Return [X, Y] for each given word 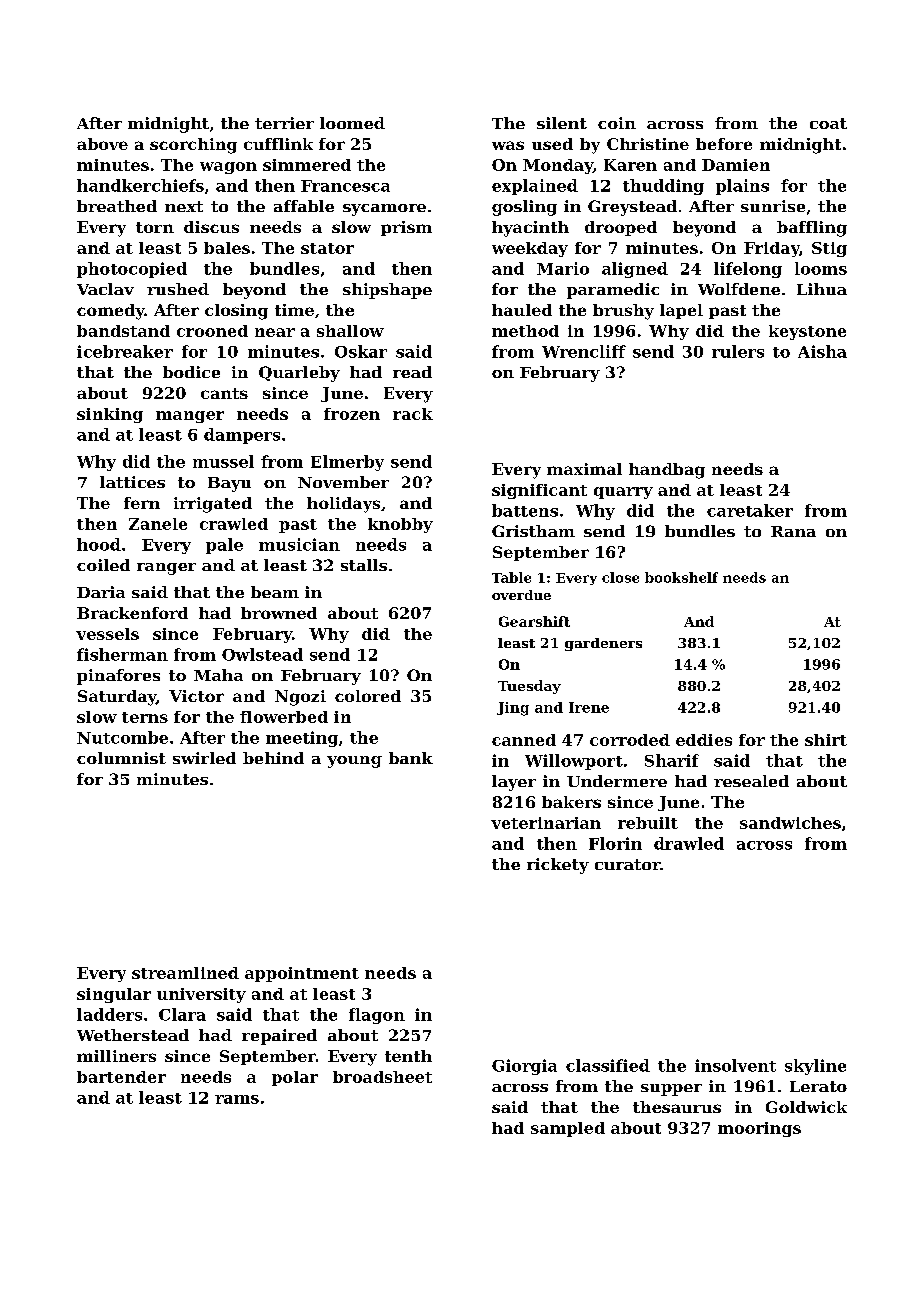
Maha [218, 675]
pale [224, 546]
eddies [704, 740]
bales [227, 248]
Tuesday [529, 687]
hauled [522, 310]
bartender [121, 1077]
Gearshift [534, 621]
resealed [751, 781]
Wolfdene [739, 289]
